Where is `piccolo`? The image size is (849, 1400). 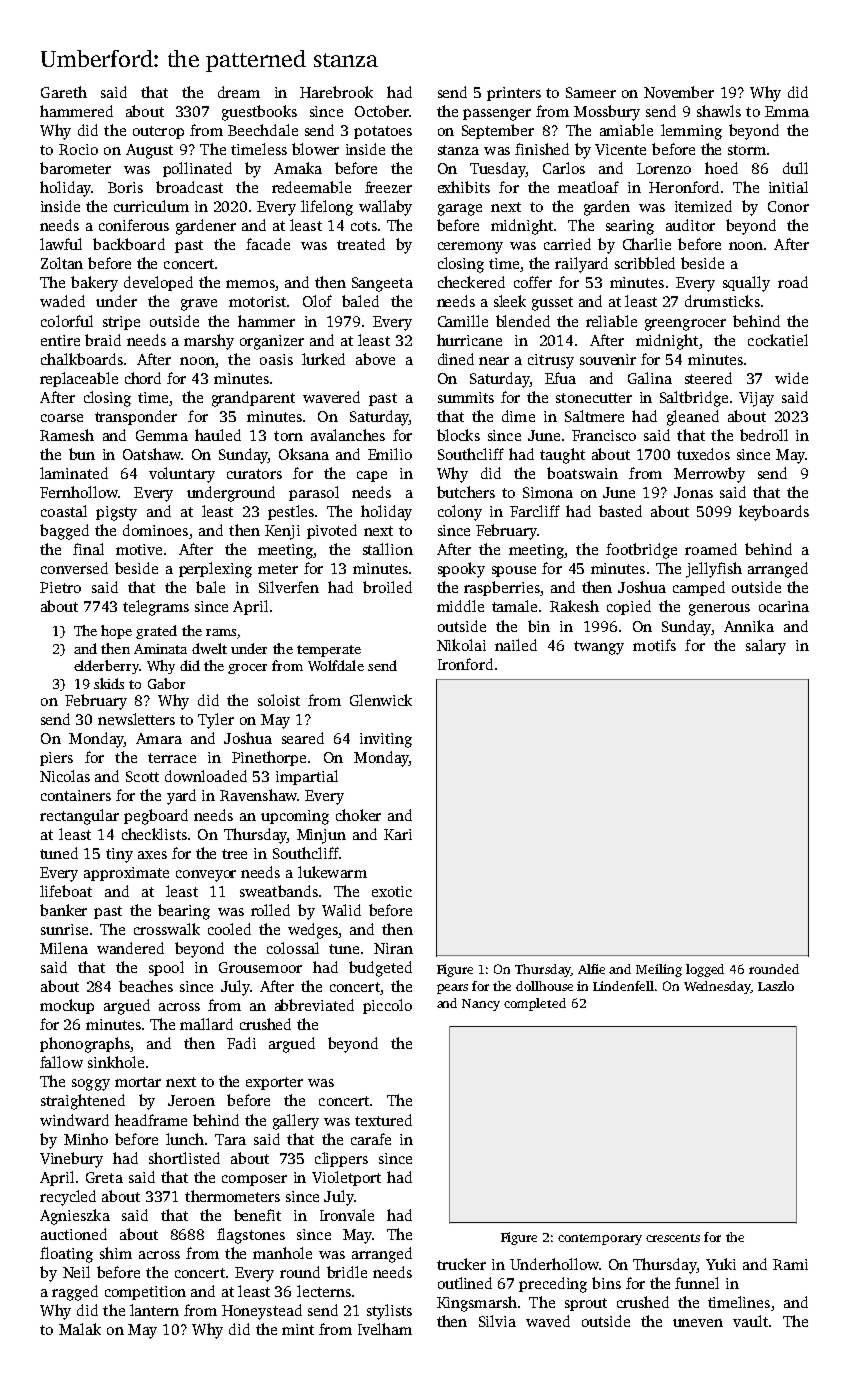 piccolo is located at coordinates (387, 1006).
